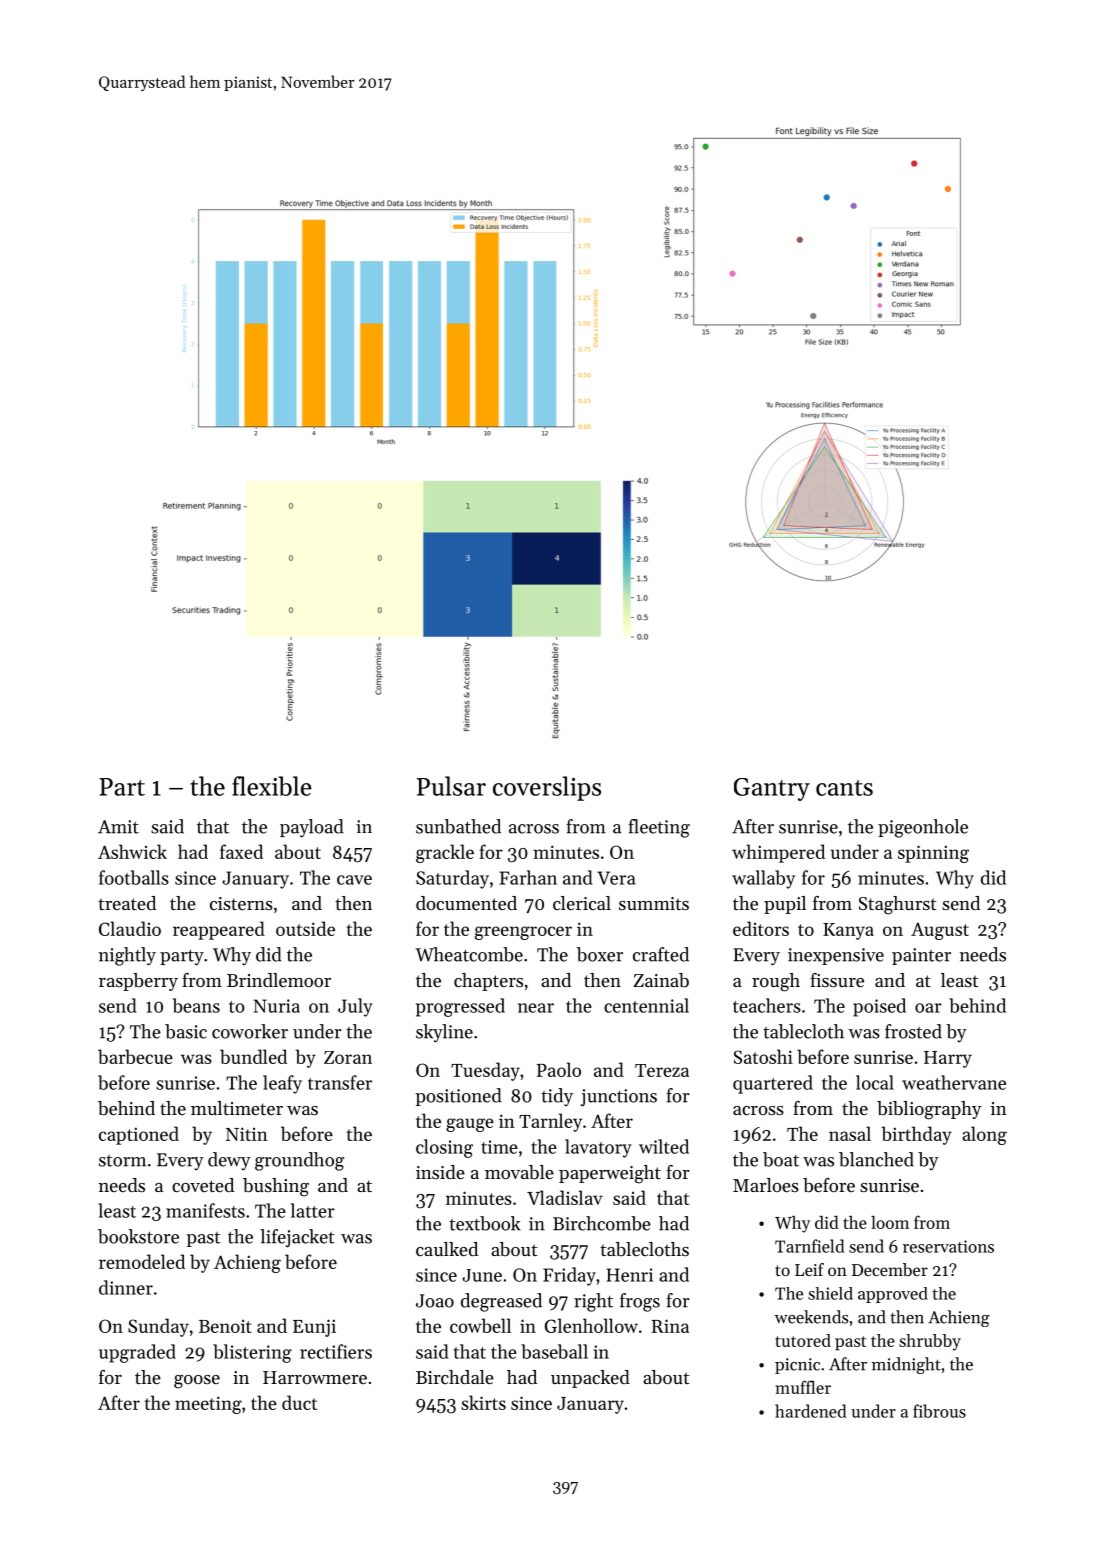 The image size is (1105, 1563). Describe the element at coordinates (127, 956) in the document. I see `nightly` at that location.
